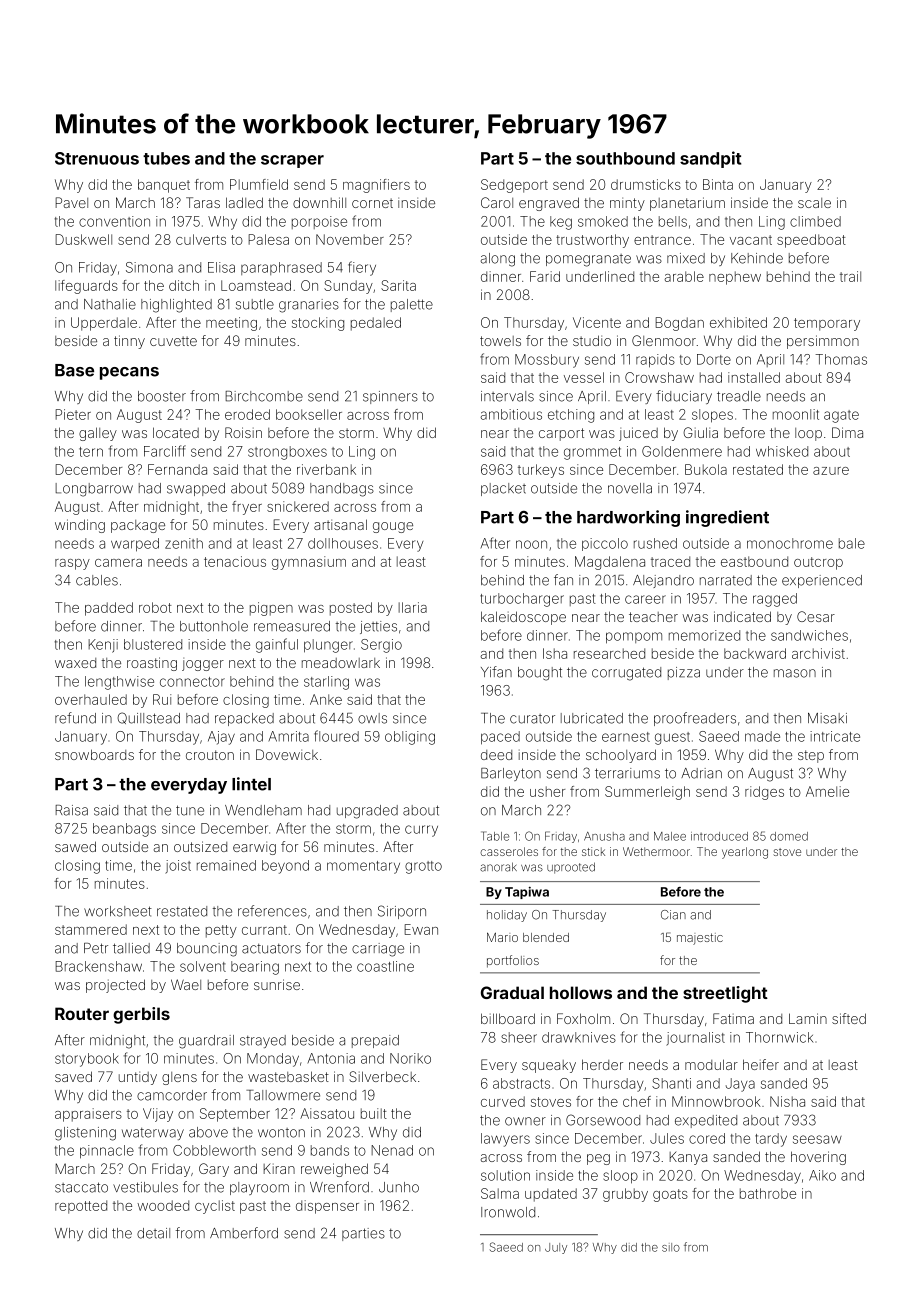 The width and height of the document is (924, 1308). Describe the element at coordinates (97, 158) in the document. I see `Strenuous` at that location.
